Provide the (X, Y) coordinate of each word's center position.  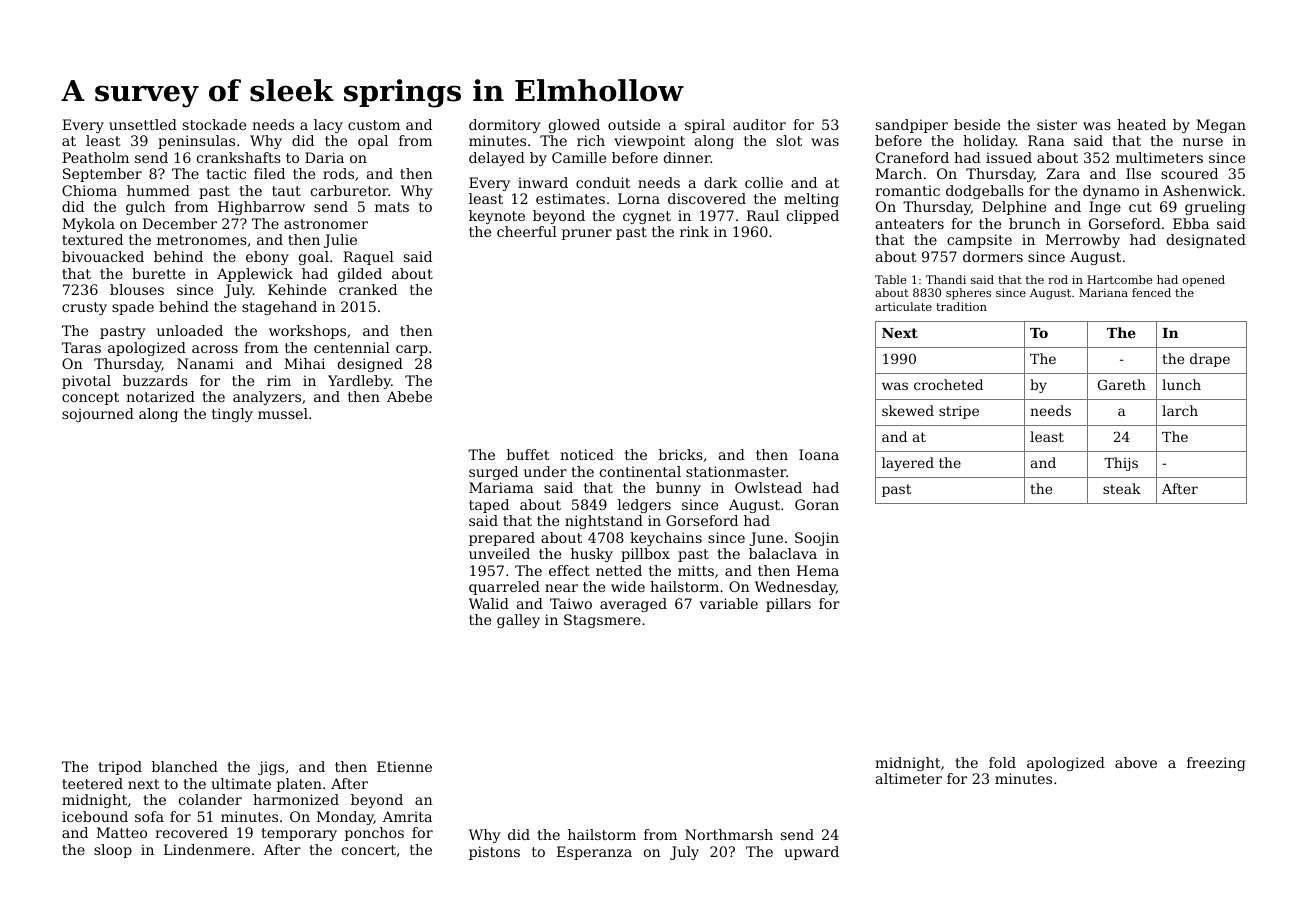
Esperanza (594, 853)
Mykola (88, 225)
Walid (489, 603)
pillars (788, 605)
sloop (113, 851)
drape (1210, 360)
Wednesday (795, 588)
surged (493, 473)
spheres (968, 294)
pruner (587, 234)
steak (1122, 488)
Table (890, 279)
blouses (137, 289)
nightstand (604, 522)
